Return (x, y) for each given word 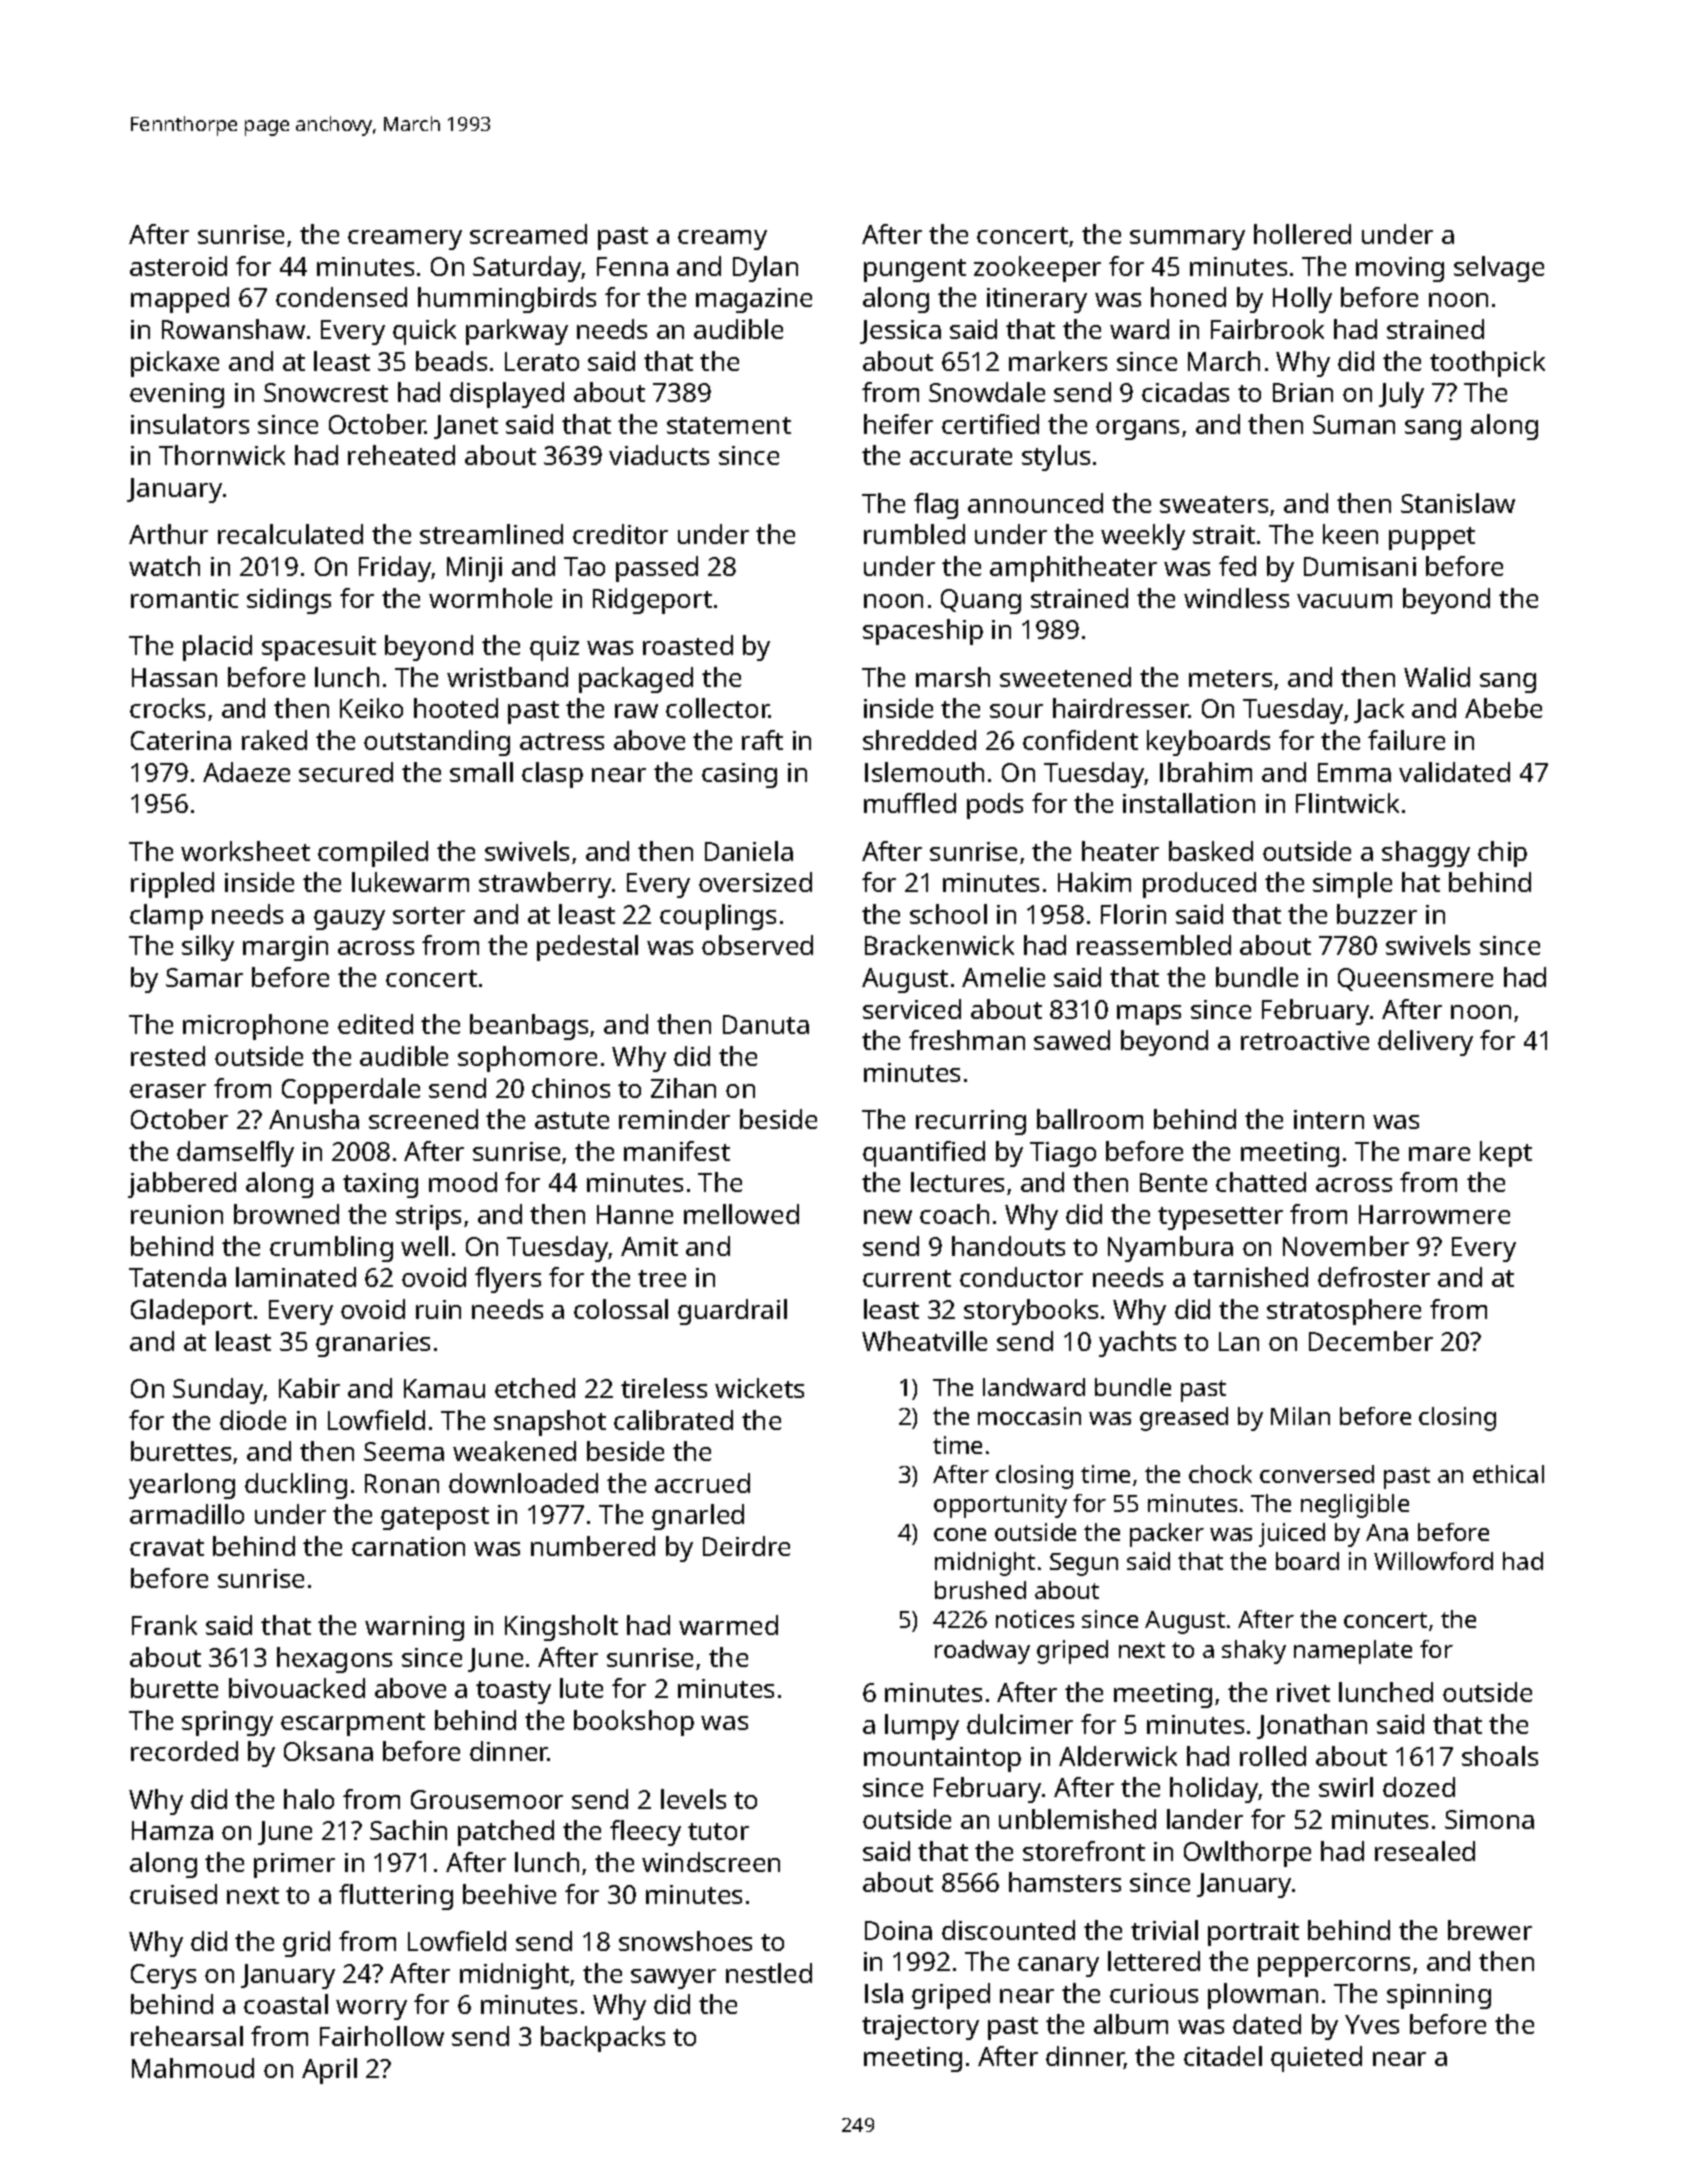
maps (1149, 1015)
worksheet (245, 851)
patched (506, 1833)
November (1346, 1246)
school (948, 914)
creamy (722, 240)
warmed (728, 1625)
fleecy (645, 1833)
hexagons (334, 1660)
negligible (1355, 1506)
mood (463, 1182)
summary (1187, 240)
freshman (967, 1040)
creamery (405, 240)
